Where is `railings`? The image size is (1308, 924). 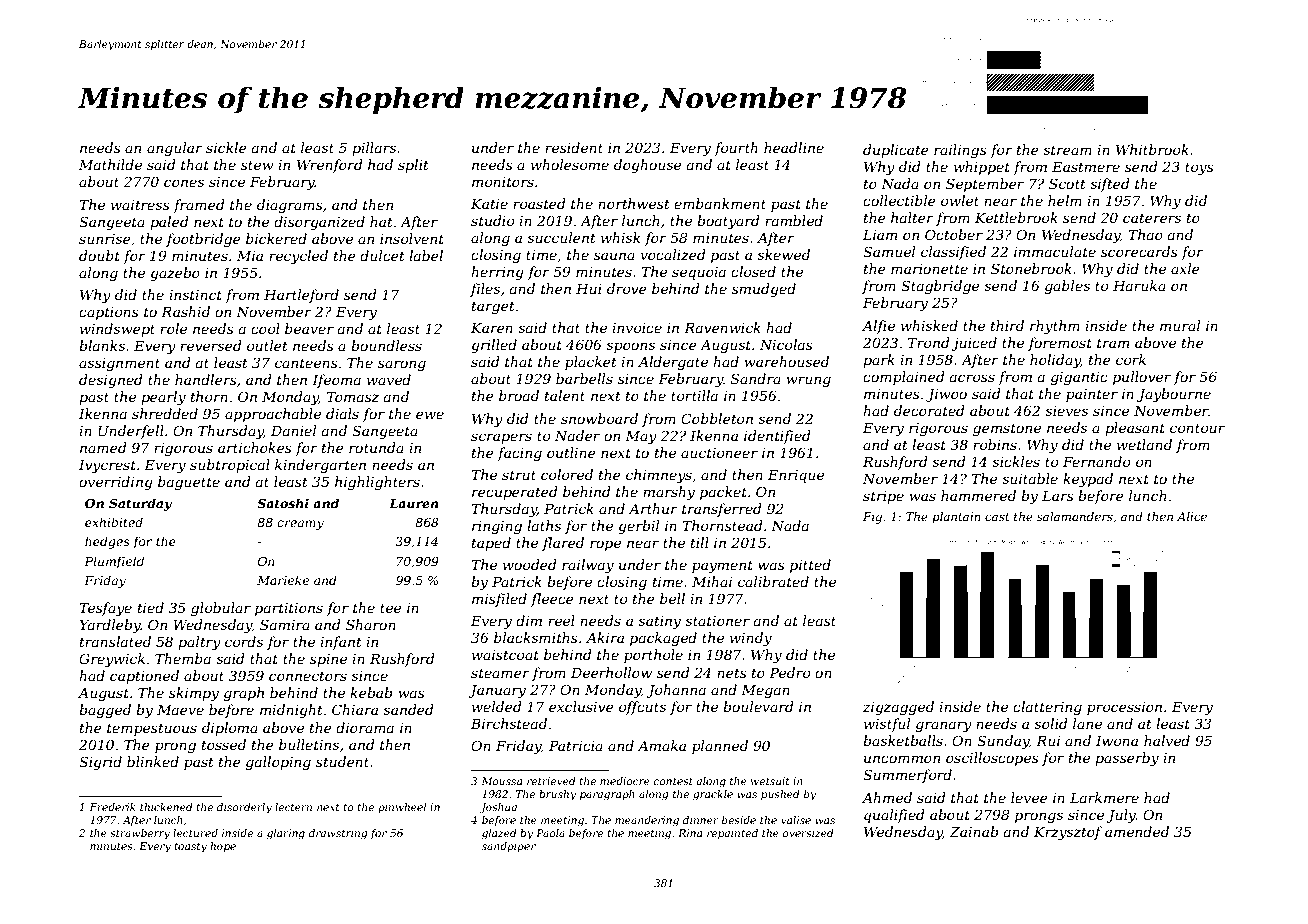
railings is located at coordinates (960, 151).
